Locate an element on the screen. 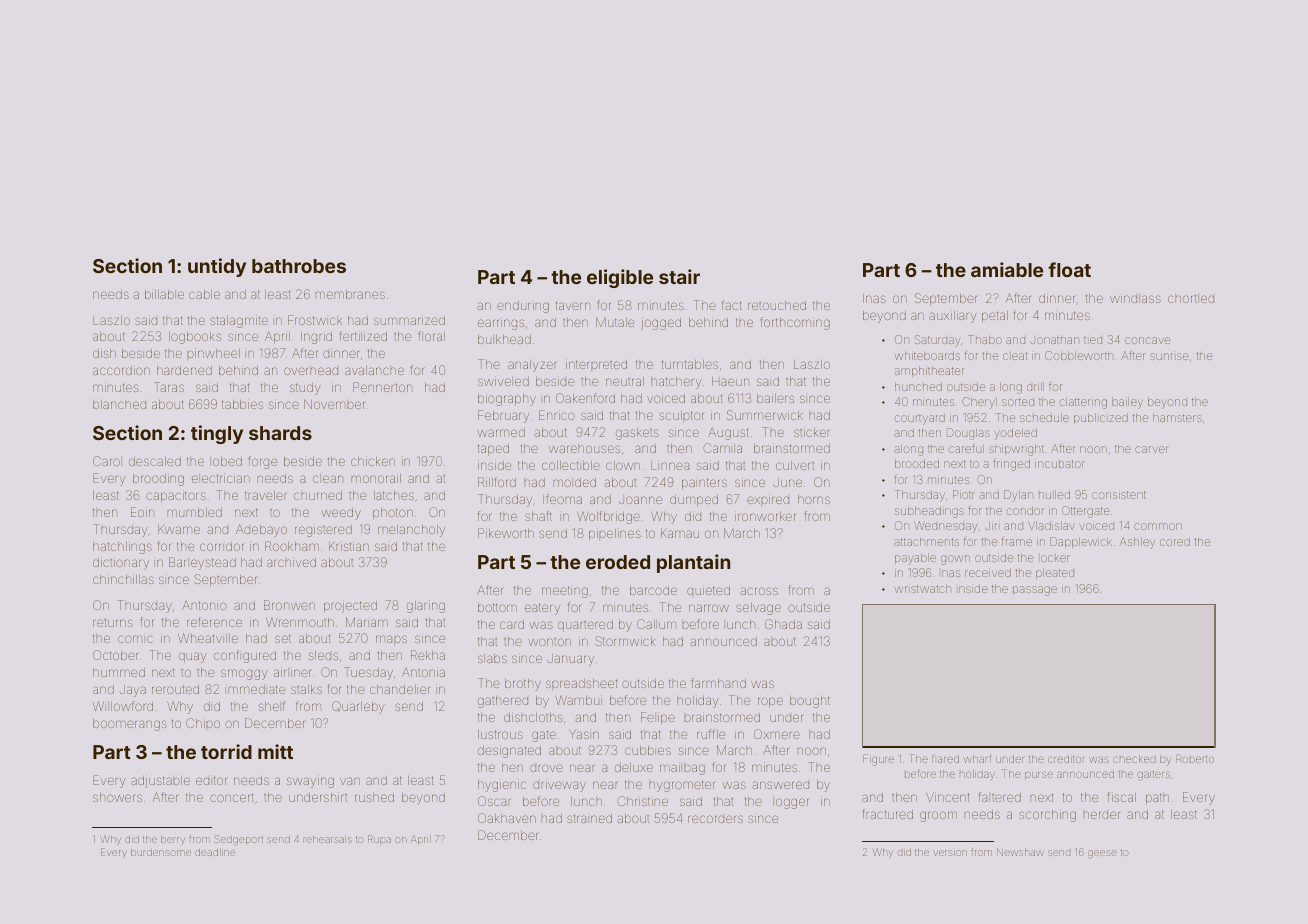 Image resolution: width=1308 pixels, height=924 pixels. October is located at coordinates (115, 655).
